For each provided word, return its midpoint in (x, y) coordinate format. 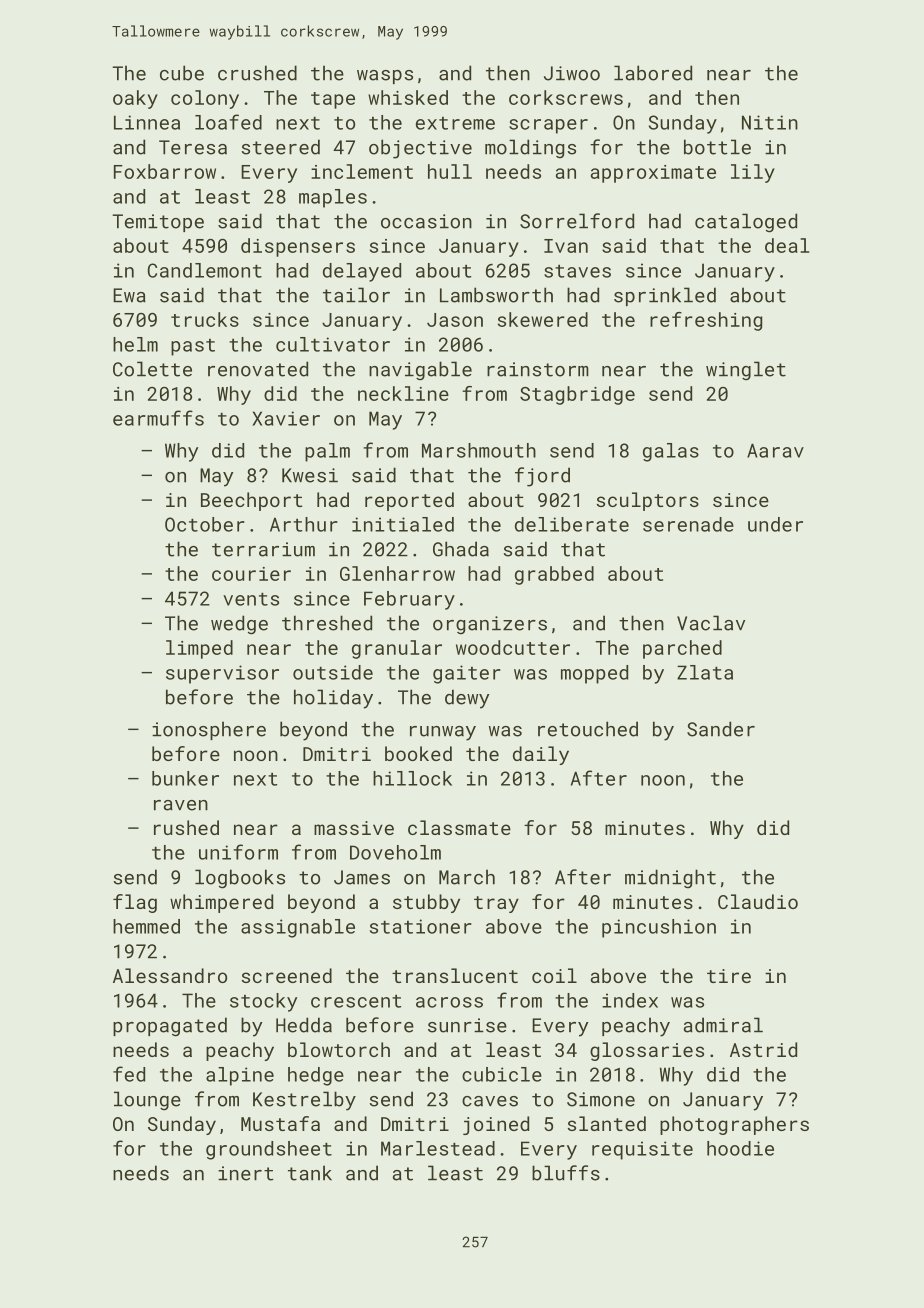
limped (199, 649)
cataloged (746, 223)
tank (310, 1173)
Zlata (705, 672)
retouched (588, 729)
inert (246, 1173)
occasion (426, 221)
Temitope (158, 223)
